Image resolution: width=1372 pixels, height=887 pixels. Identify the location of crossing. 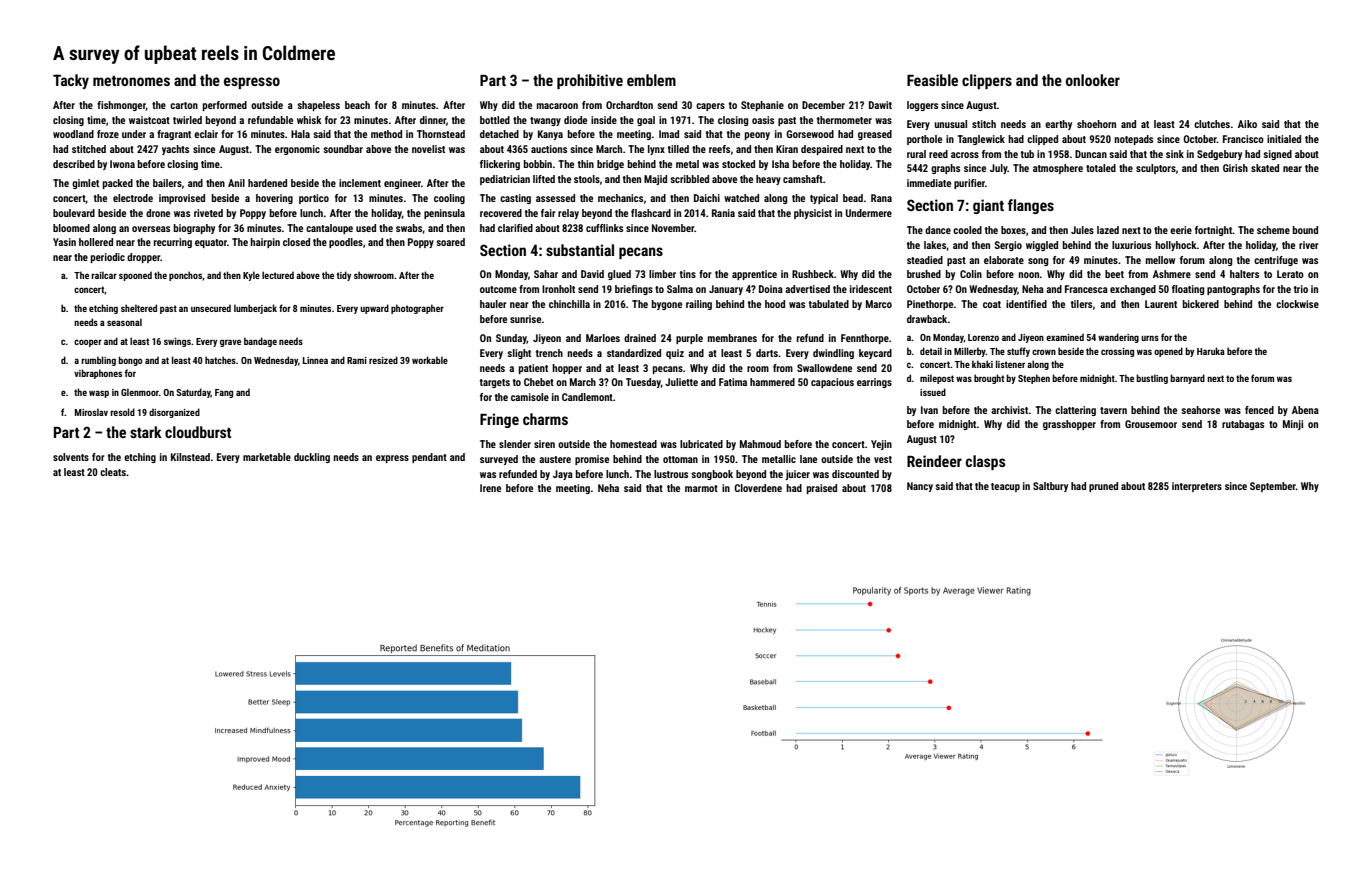
(1117, 352).
